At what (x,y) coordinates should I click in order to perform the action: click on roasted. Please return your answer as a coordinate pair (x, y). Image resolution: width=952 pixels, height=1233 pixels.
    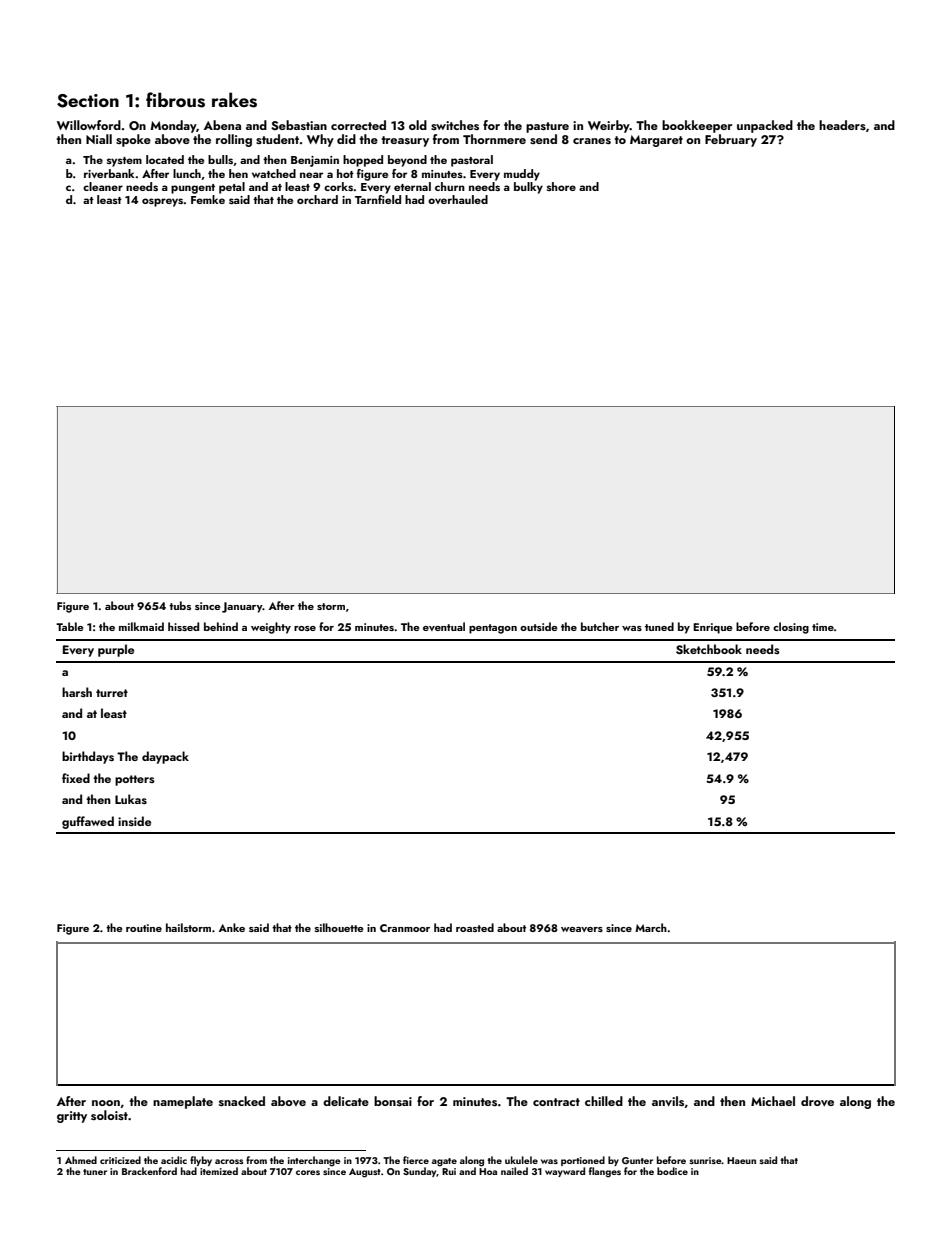
    Looking at the image, I should click on (475, 927).
